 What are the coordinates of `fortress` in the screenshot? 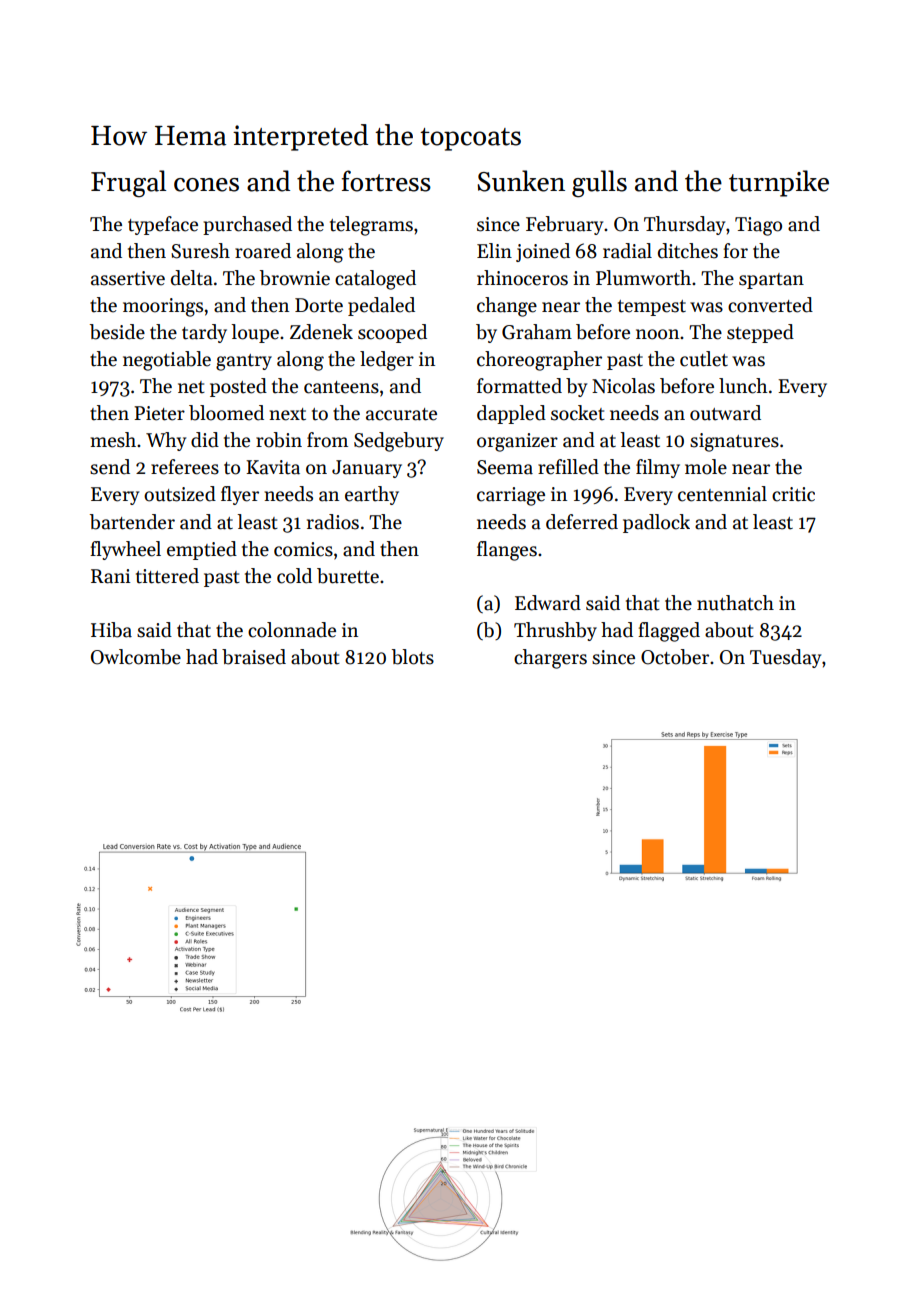 It's located at (386, 181).
